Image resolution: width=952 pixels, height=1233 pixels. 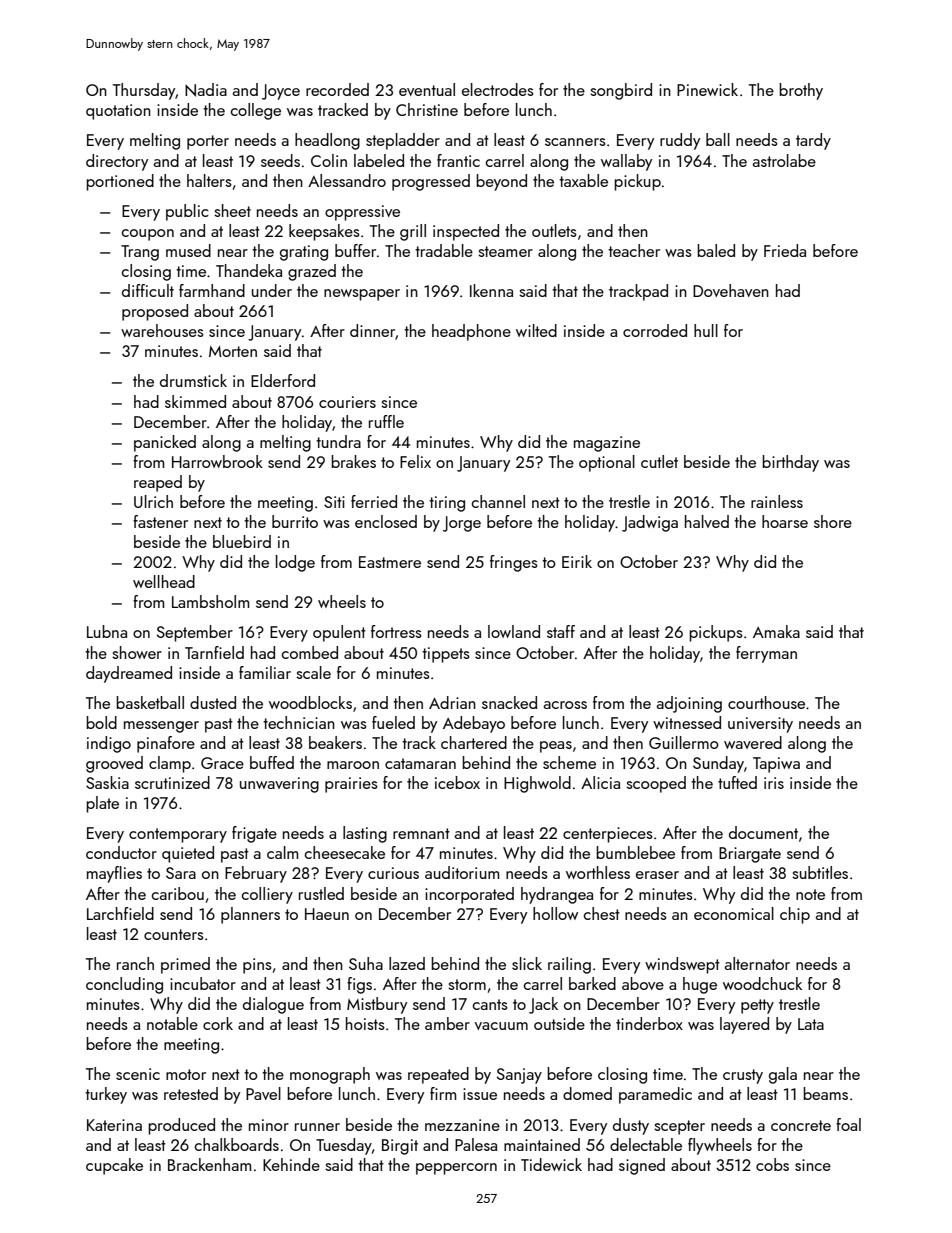 I want to click on Pinewick, so click(x=707, y=89).
